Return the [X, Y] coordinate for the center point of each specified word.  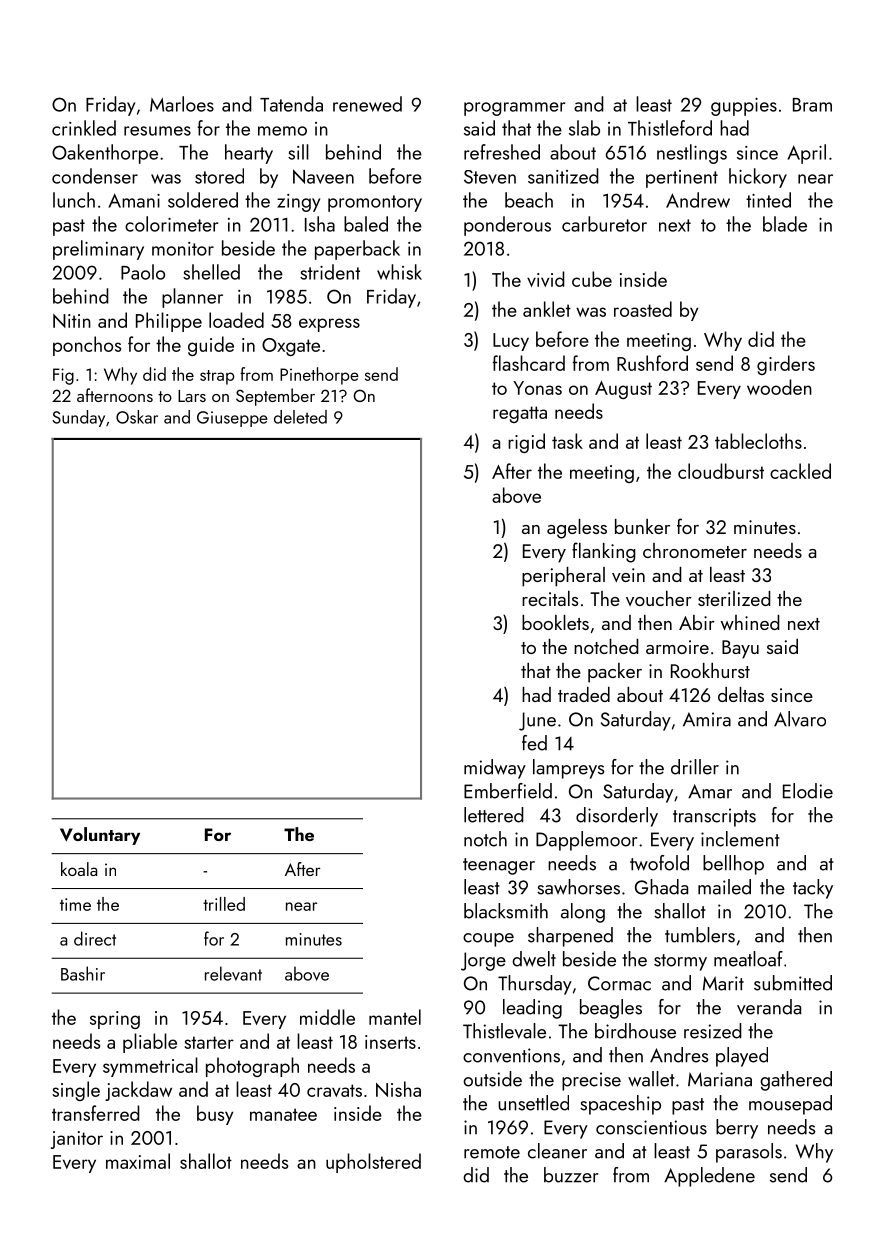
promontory [375, 203]
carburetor [604, 224]
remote [492, 1152]
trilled [224, 904]
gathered [796, 1081]
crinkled [84, 128]
